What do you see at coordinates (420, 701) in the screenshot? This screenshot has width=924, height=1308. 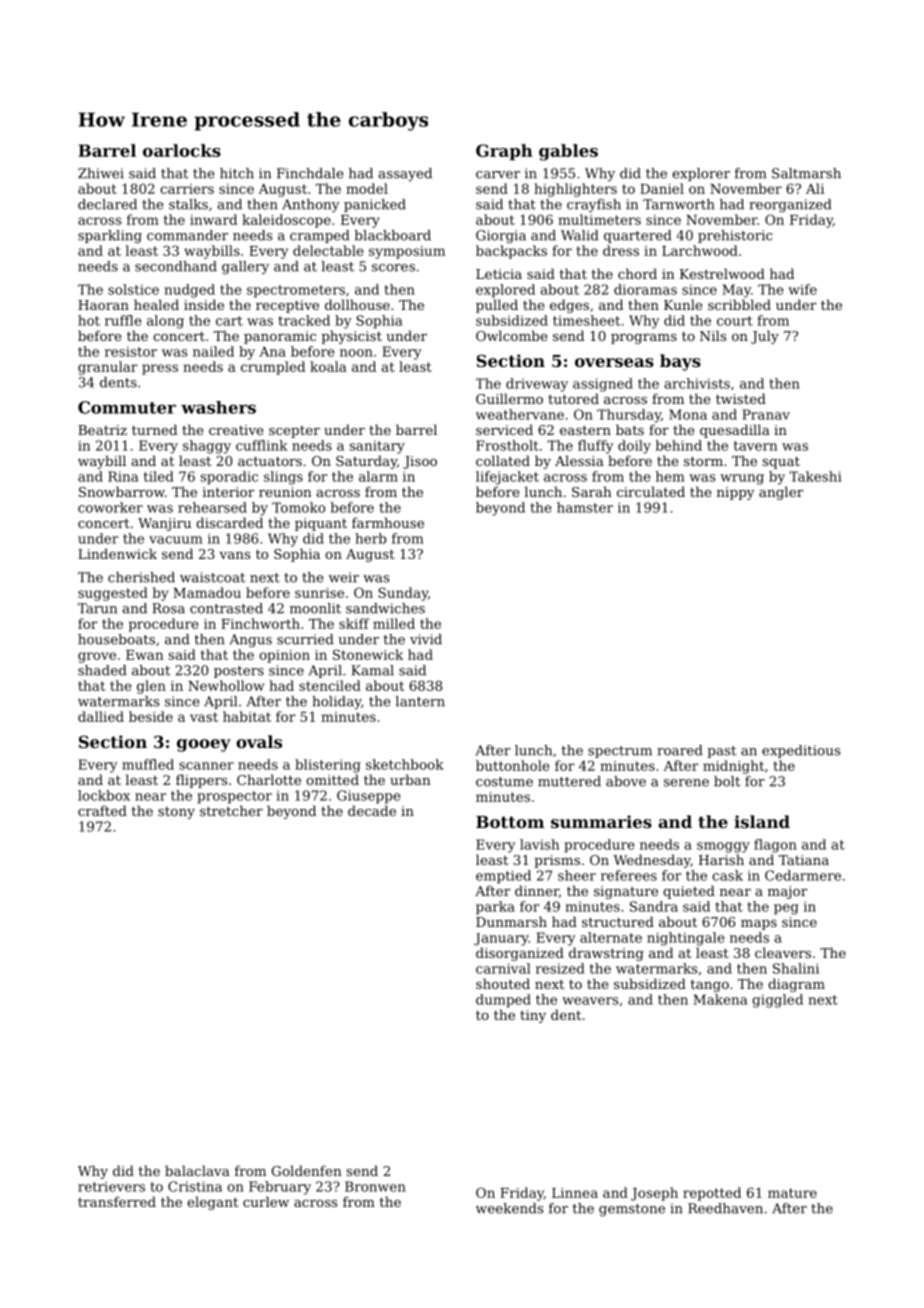 I see `lantern` at bounding box center [420, 701].
